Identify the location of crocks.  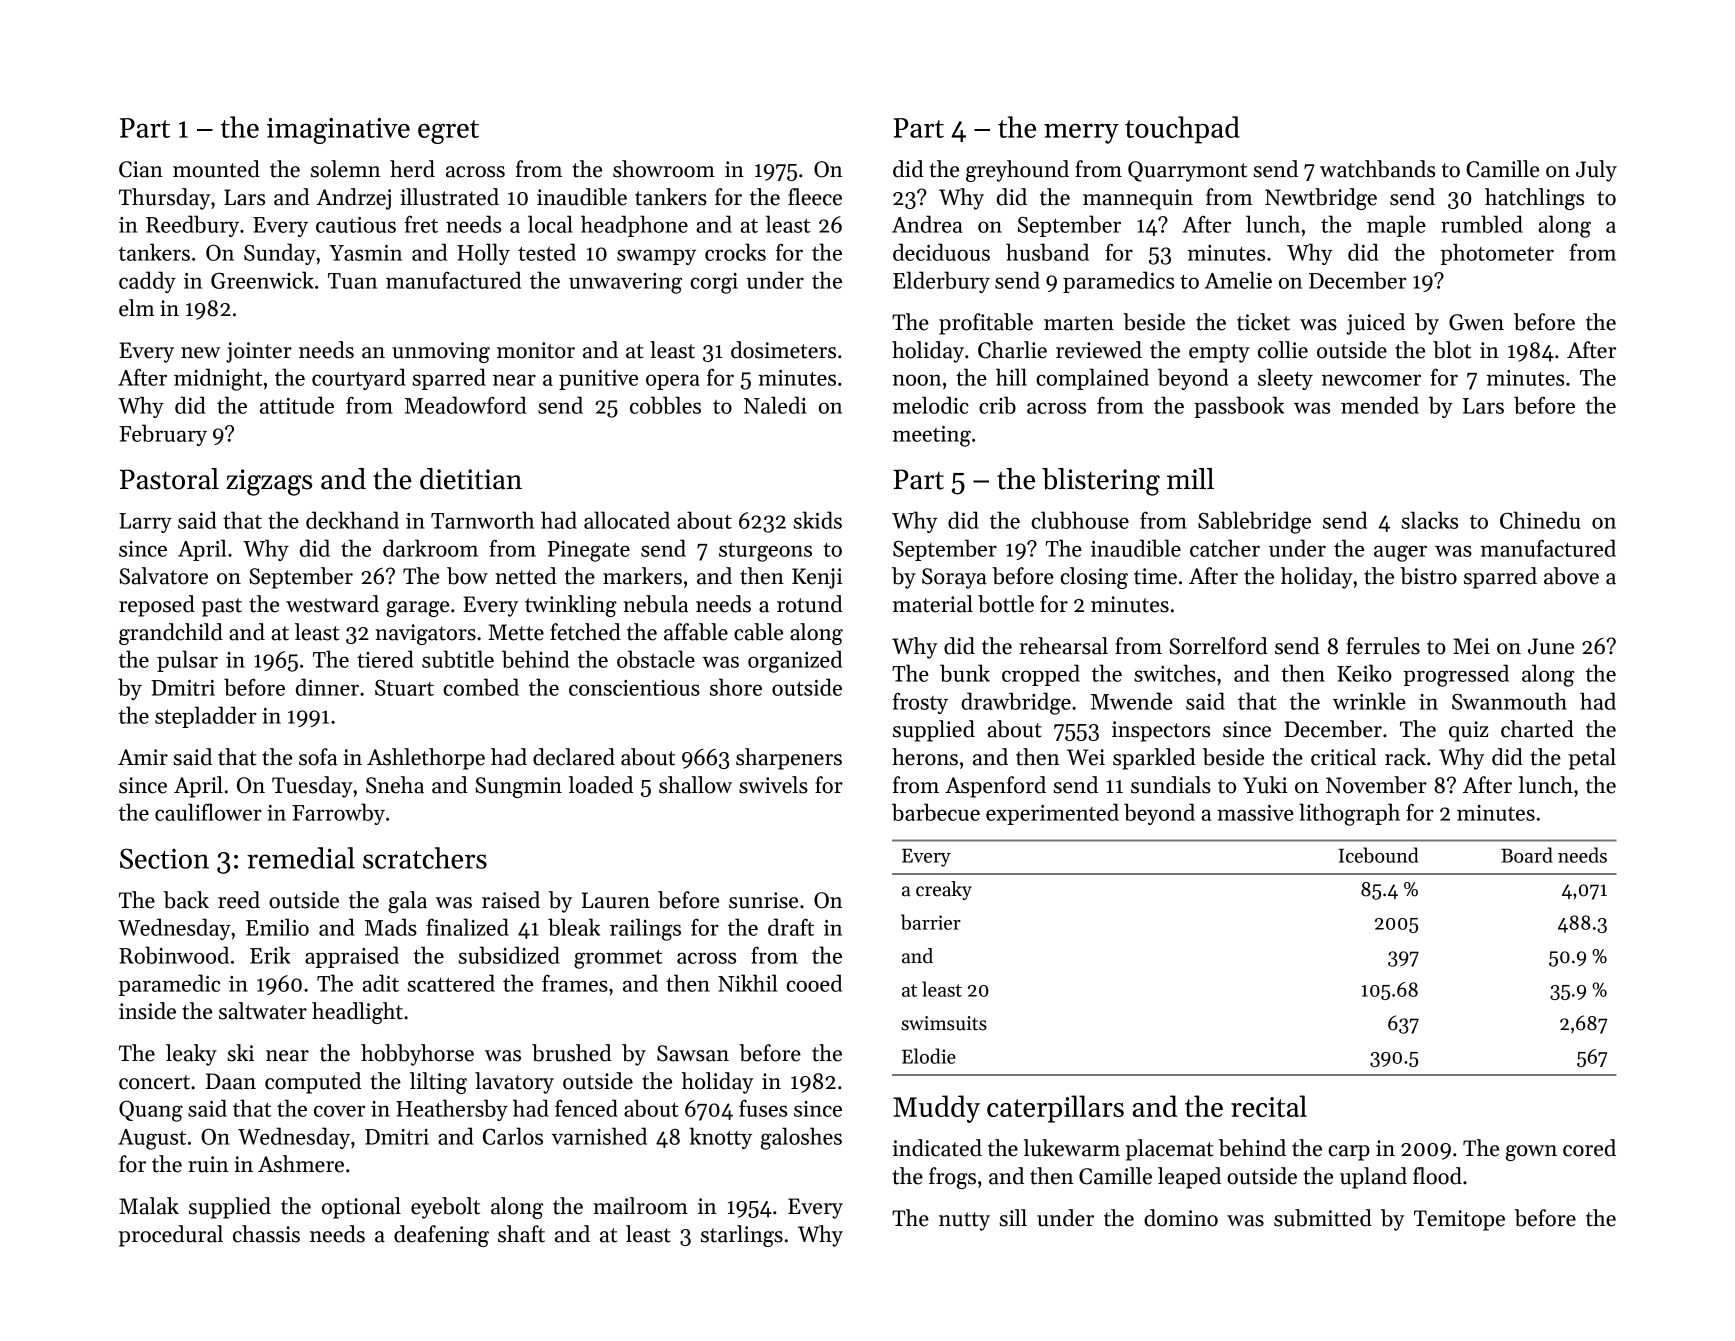
(735, 252).
